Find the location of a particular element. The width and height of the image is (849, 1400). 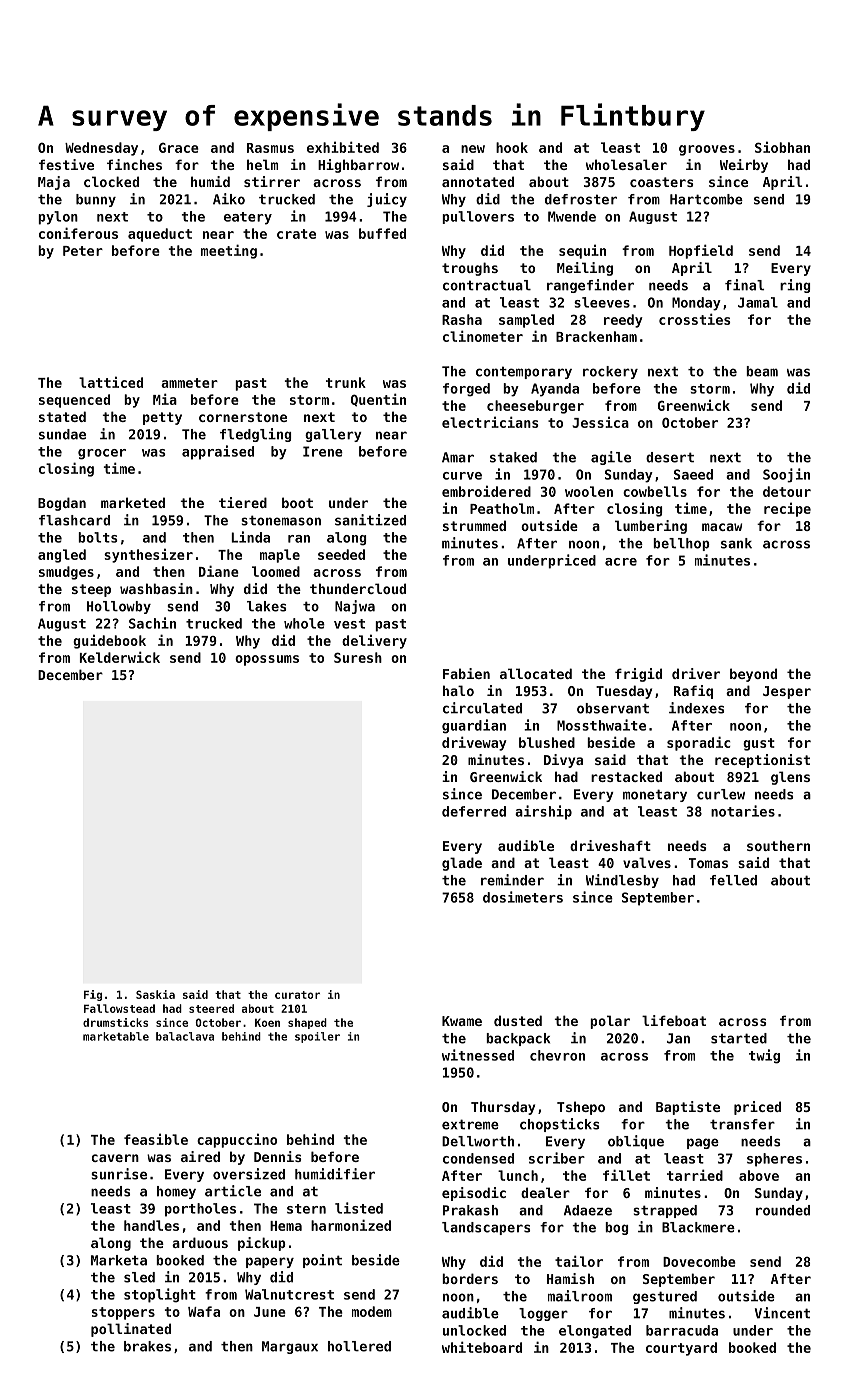

grocer is located at coordinates (102, 454).
